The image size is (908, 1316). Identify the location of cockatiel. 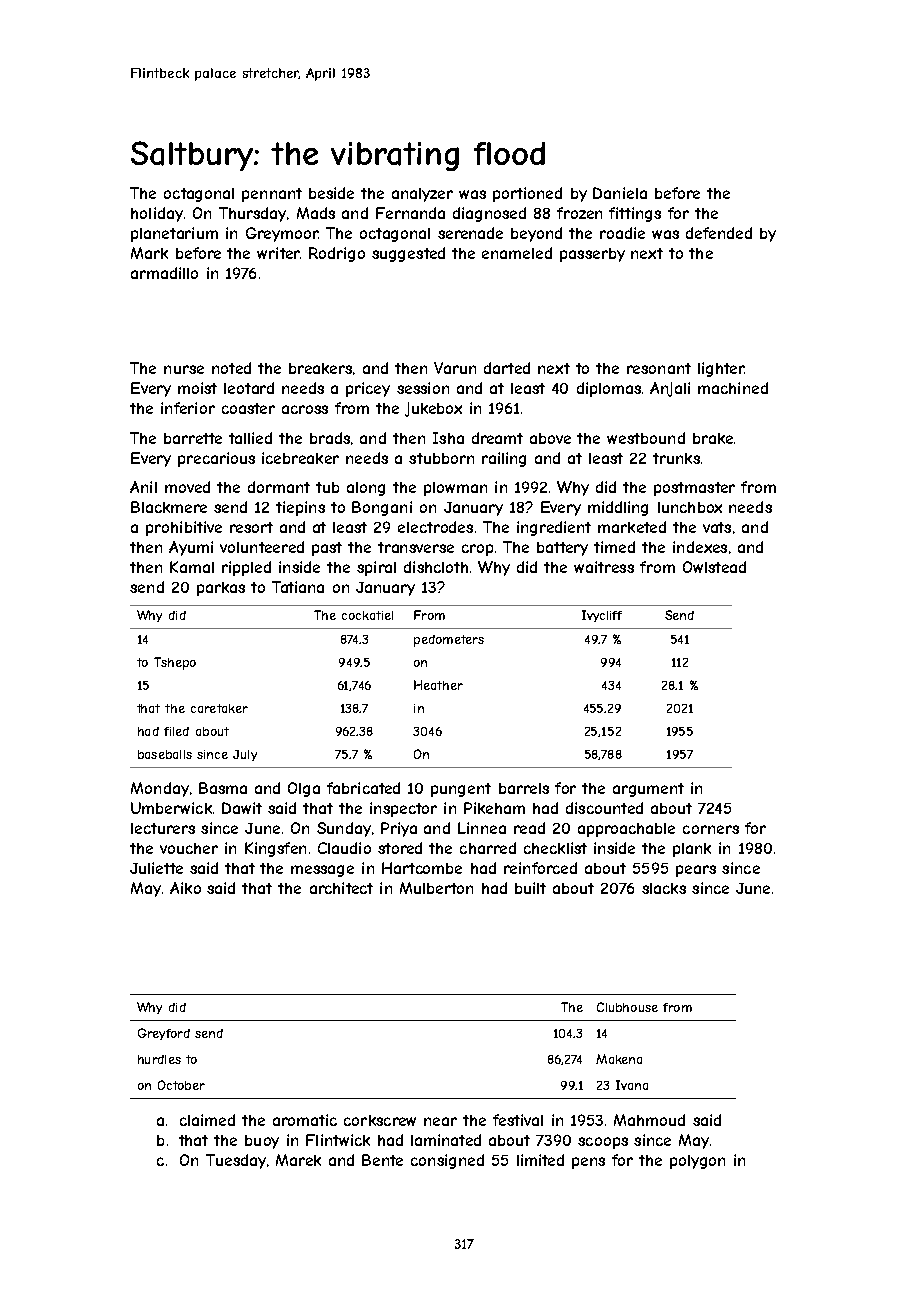
(367, 615).
